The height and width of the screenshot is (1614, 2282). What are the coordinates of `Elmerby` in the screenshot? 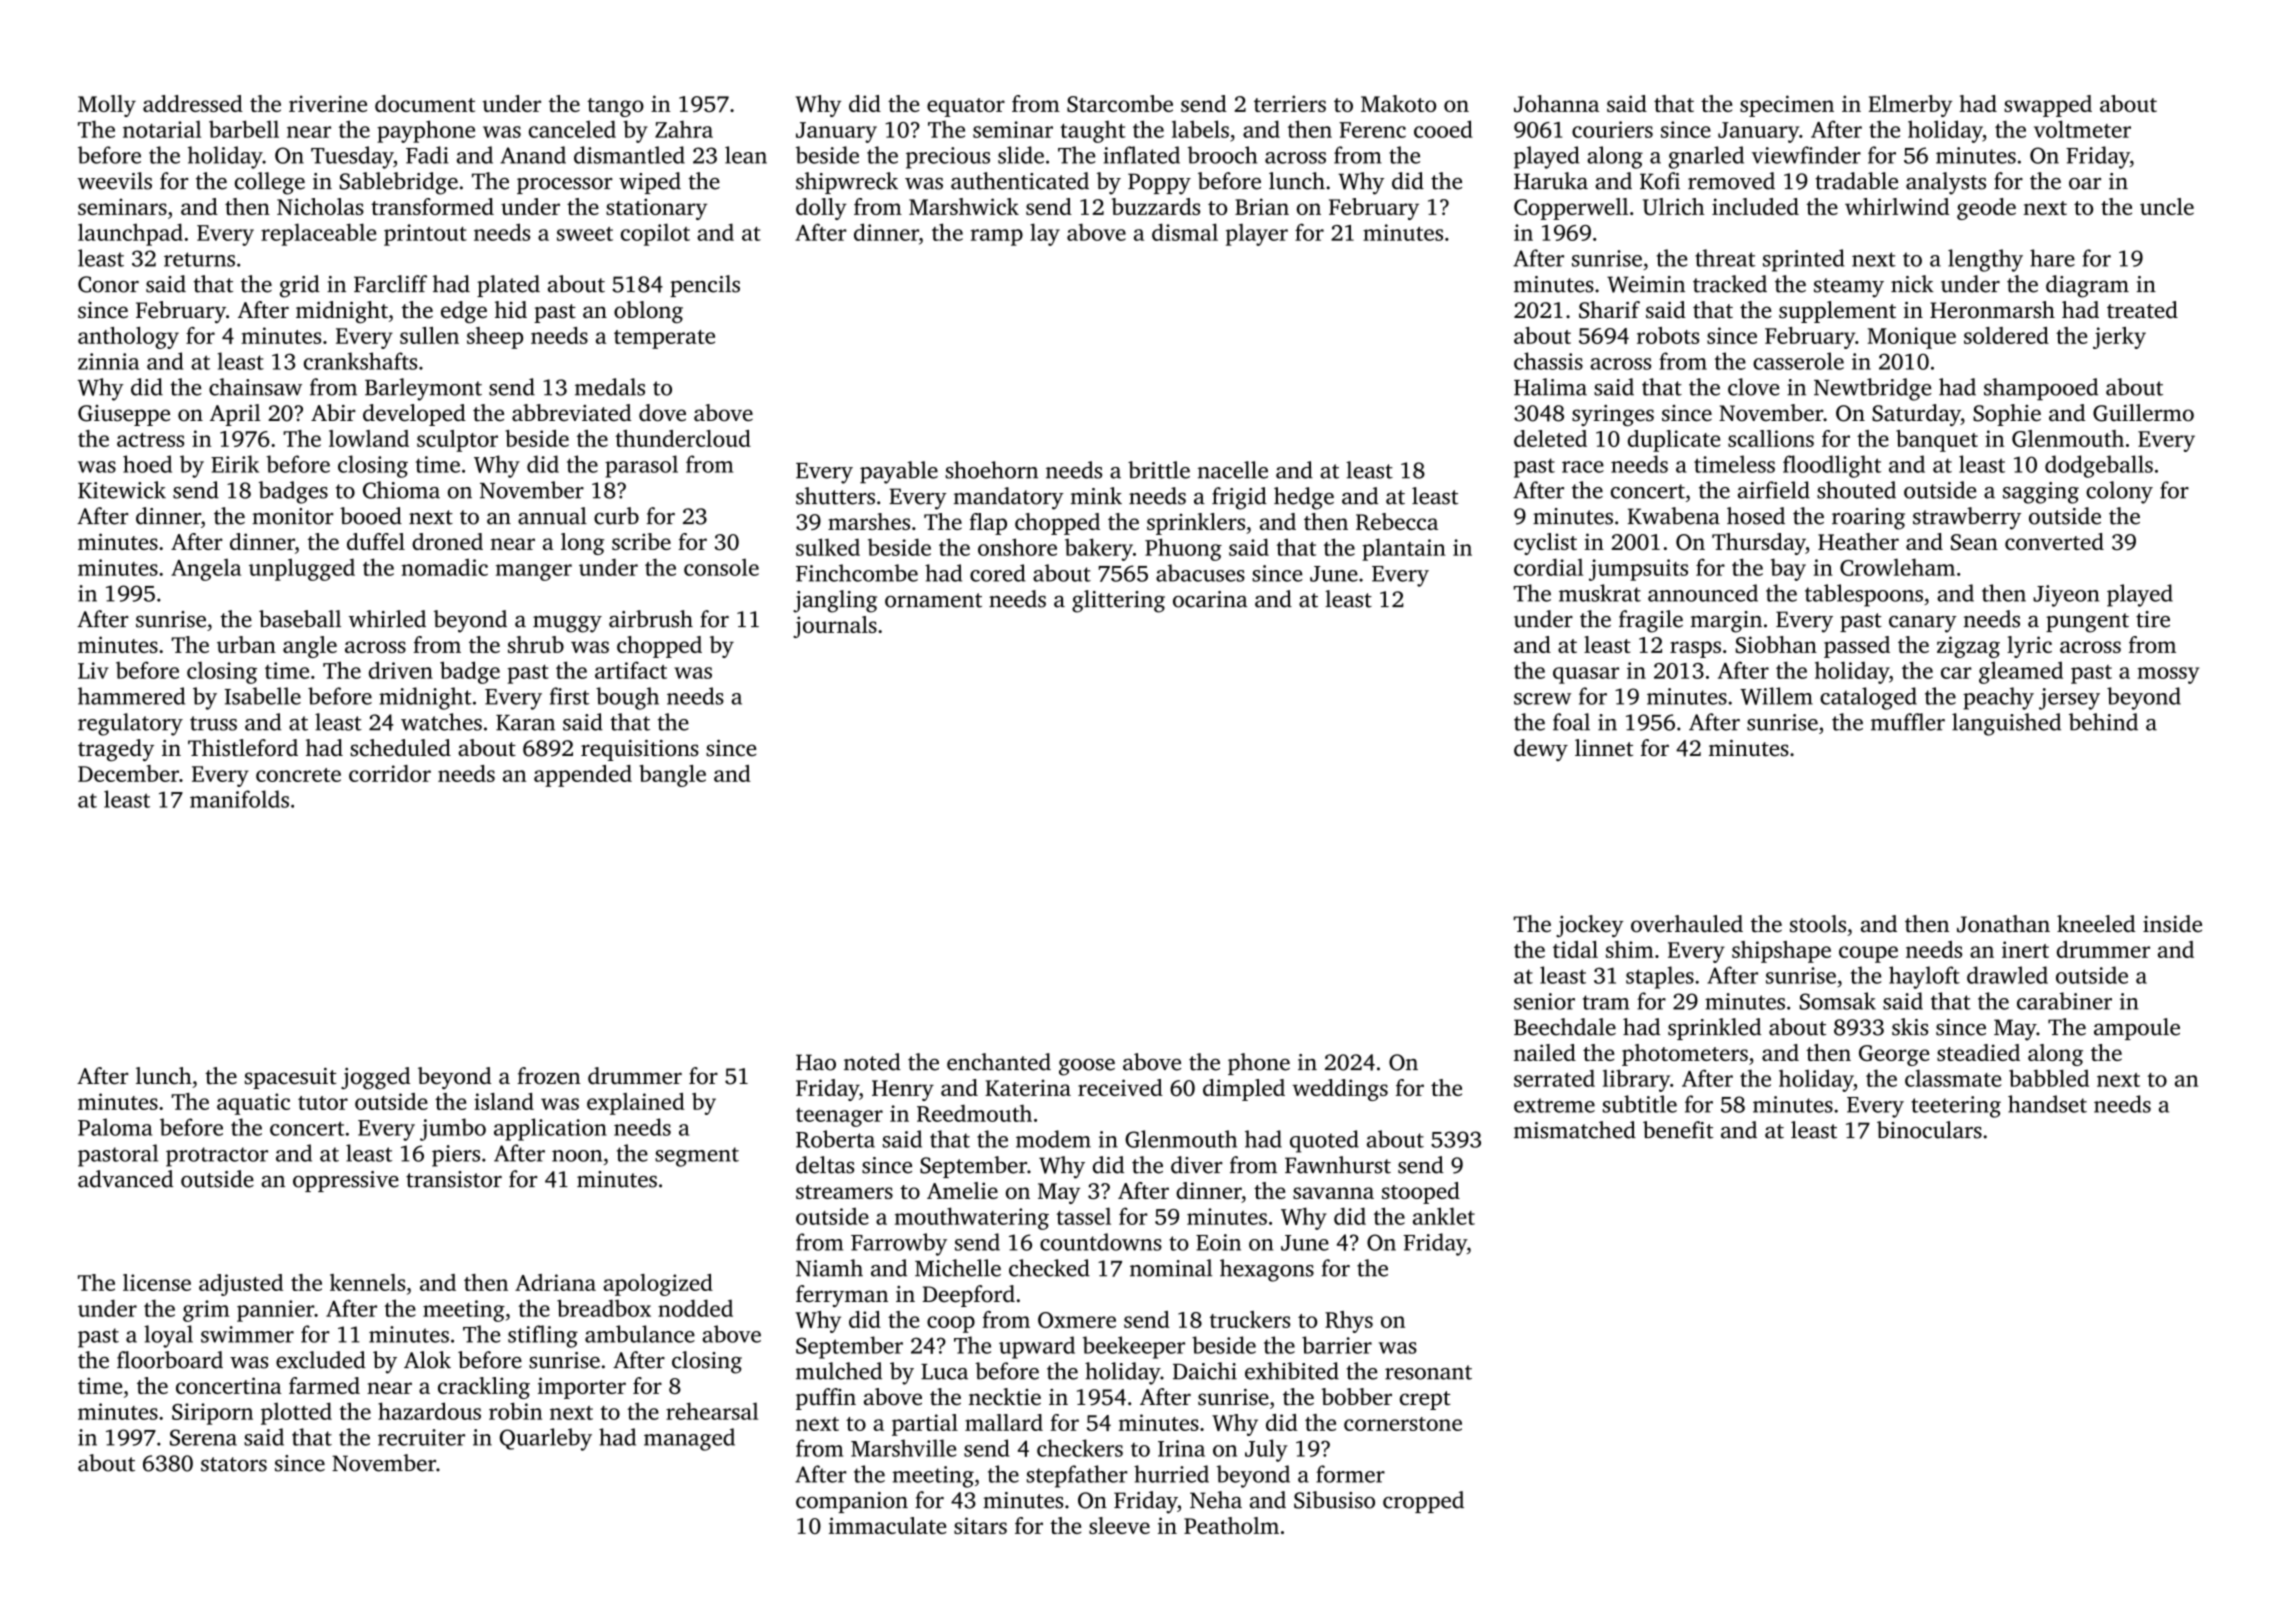 It's located at (1910, 106).
